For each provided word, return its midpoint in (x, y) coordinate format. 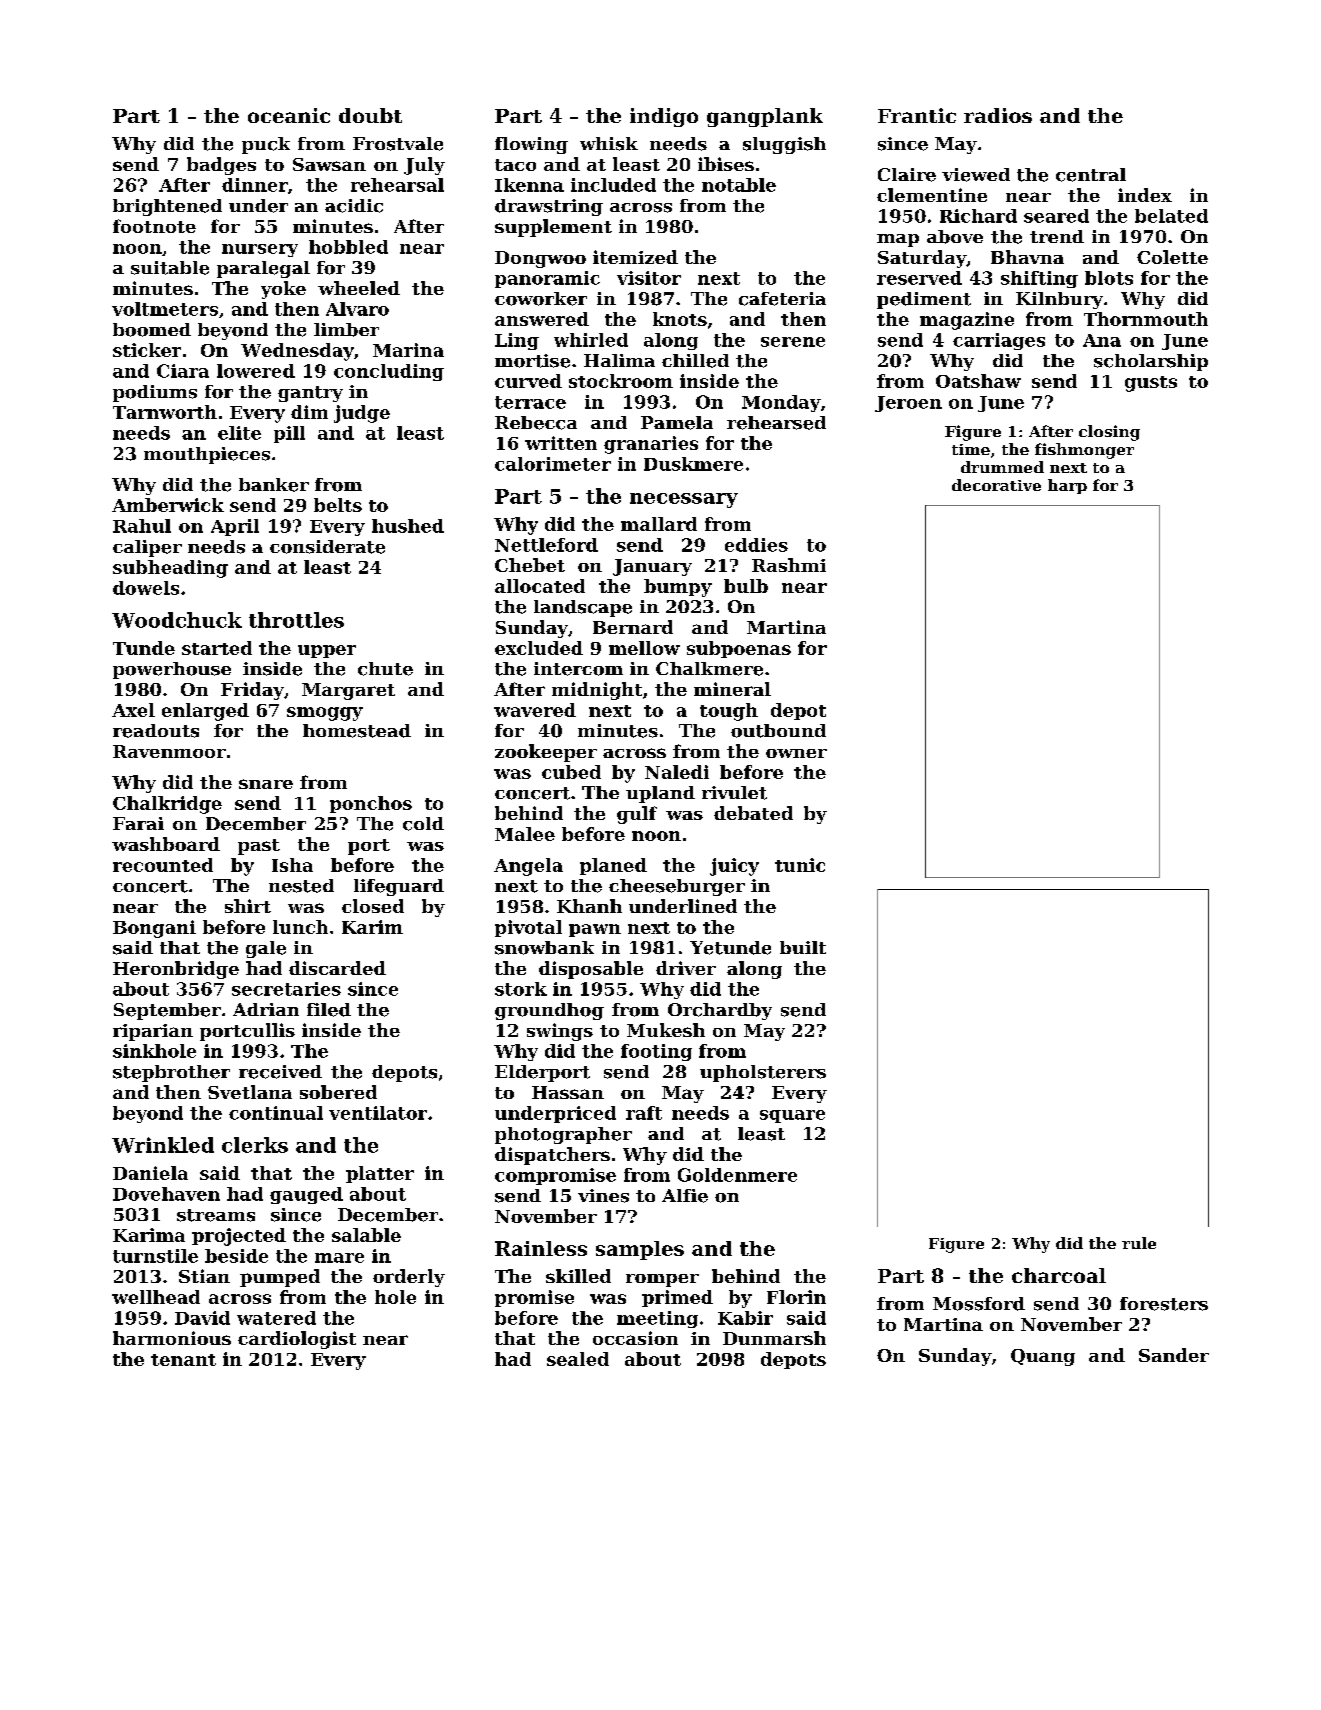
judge (362, 414)
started (217, 648)
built (803, 947)
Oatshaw (978, 381)
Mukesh (666, 1030)
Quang (1043, 1357)
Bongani (154, 929)
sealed (578, 1359)
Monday (781, 403)
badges (221, 166)
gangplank (765, 117)
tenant (183, 1360)
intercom (578, 669)
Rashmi (789, 565)
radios (998, 115)
